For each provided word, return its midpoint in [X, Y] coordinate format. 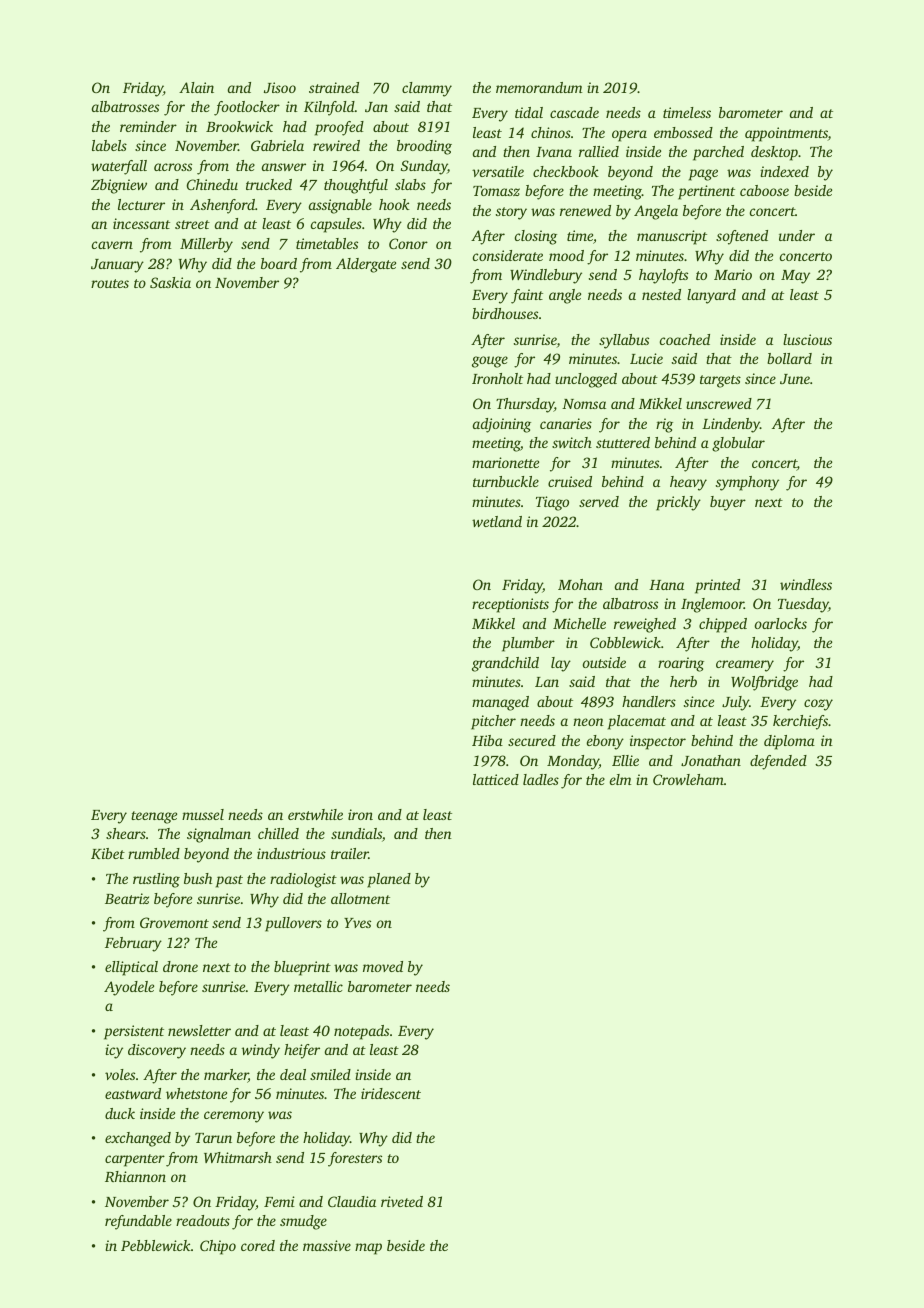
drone [180, 966]
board [279, 263]
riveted [402, 1201]
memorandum [539, 87]
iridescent [391, 1093]
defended [778, 762]
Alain [196, 87]
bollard [789, 358]
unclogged [586, 380]
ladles [541, 779]
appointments [786, 134]
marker [226, 1076]
